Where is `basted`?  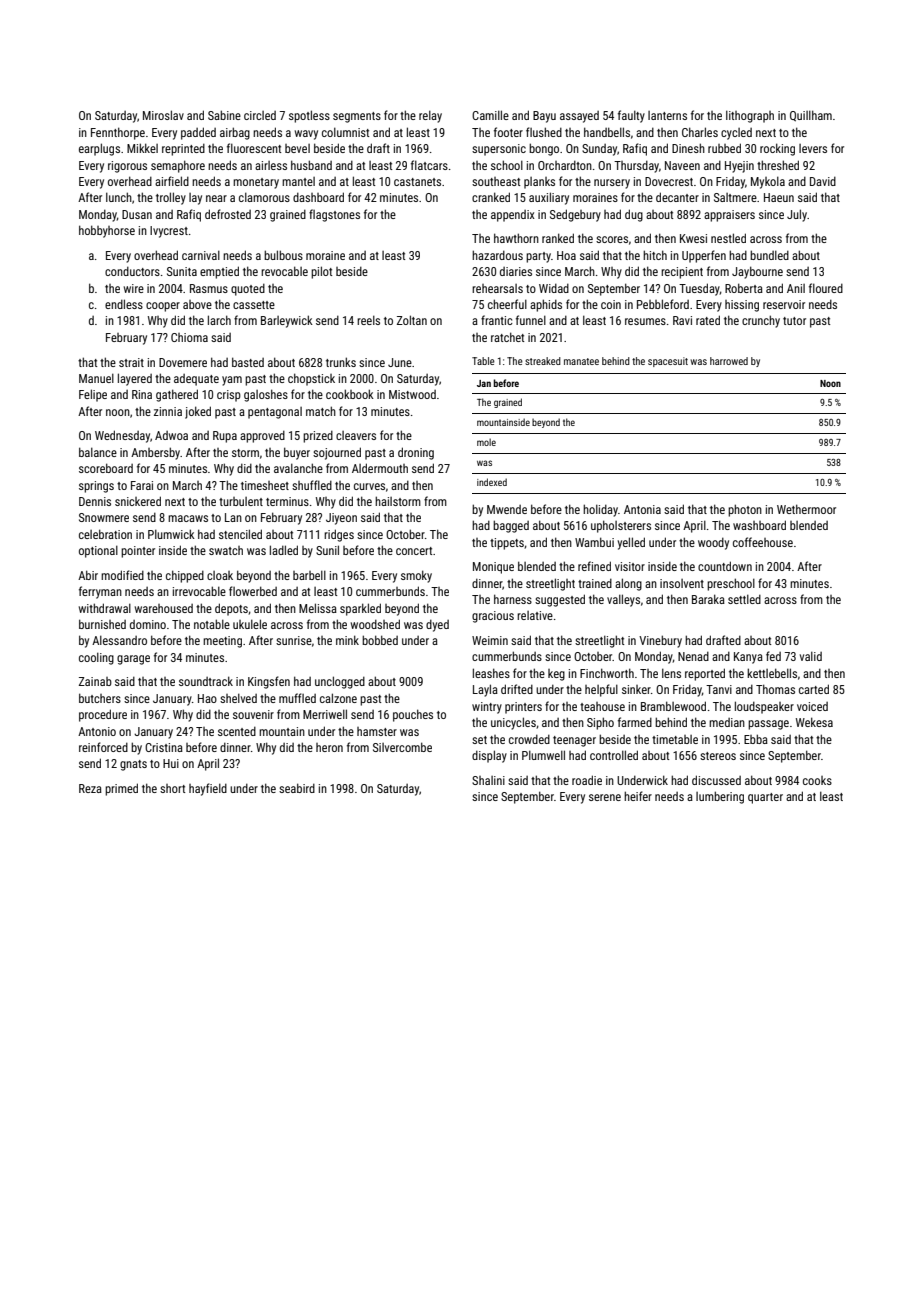
basted is located at coordinates (248, 362).
